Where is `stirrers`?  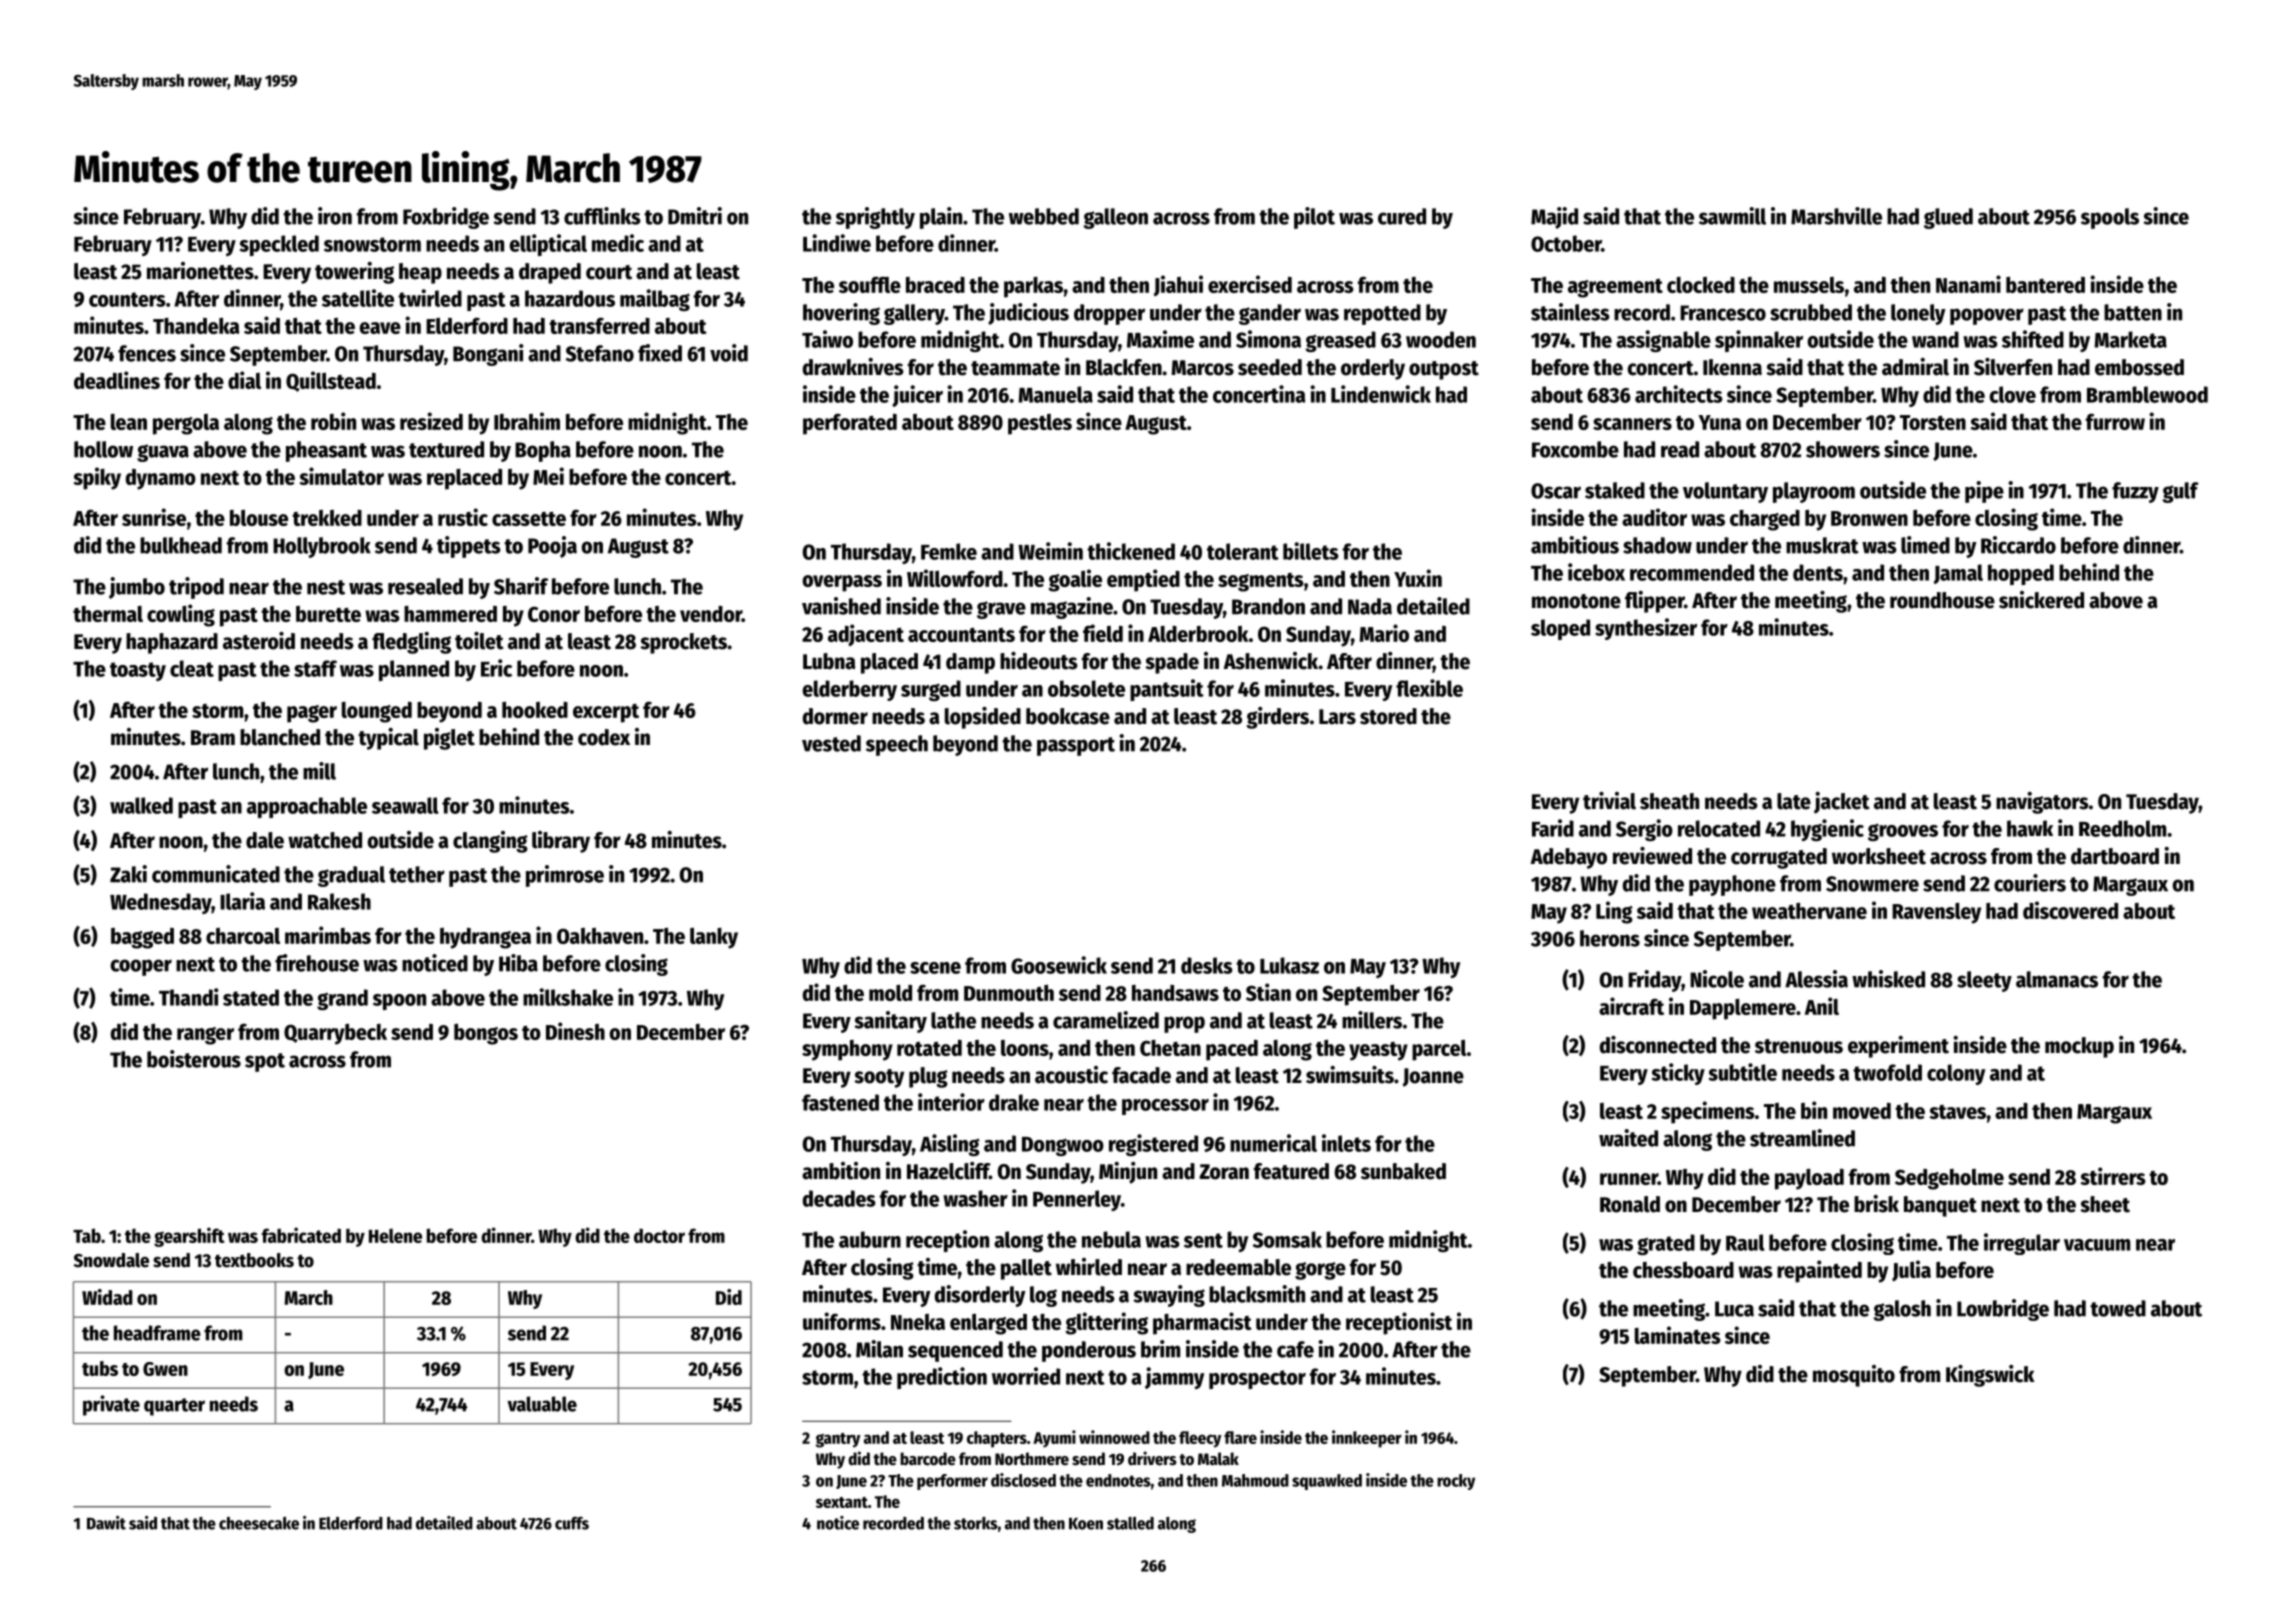
stirrers is located at coordinates (2113, 1176).
